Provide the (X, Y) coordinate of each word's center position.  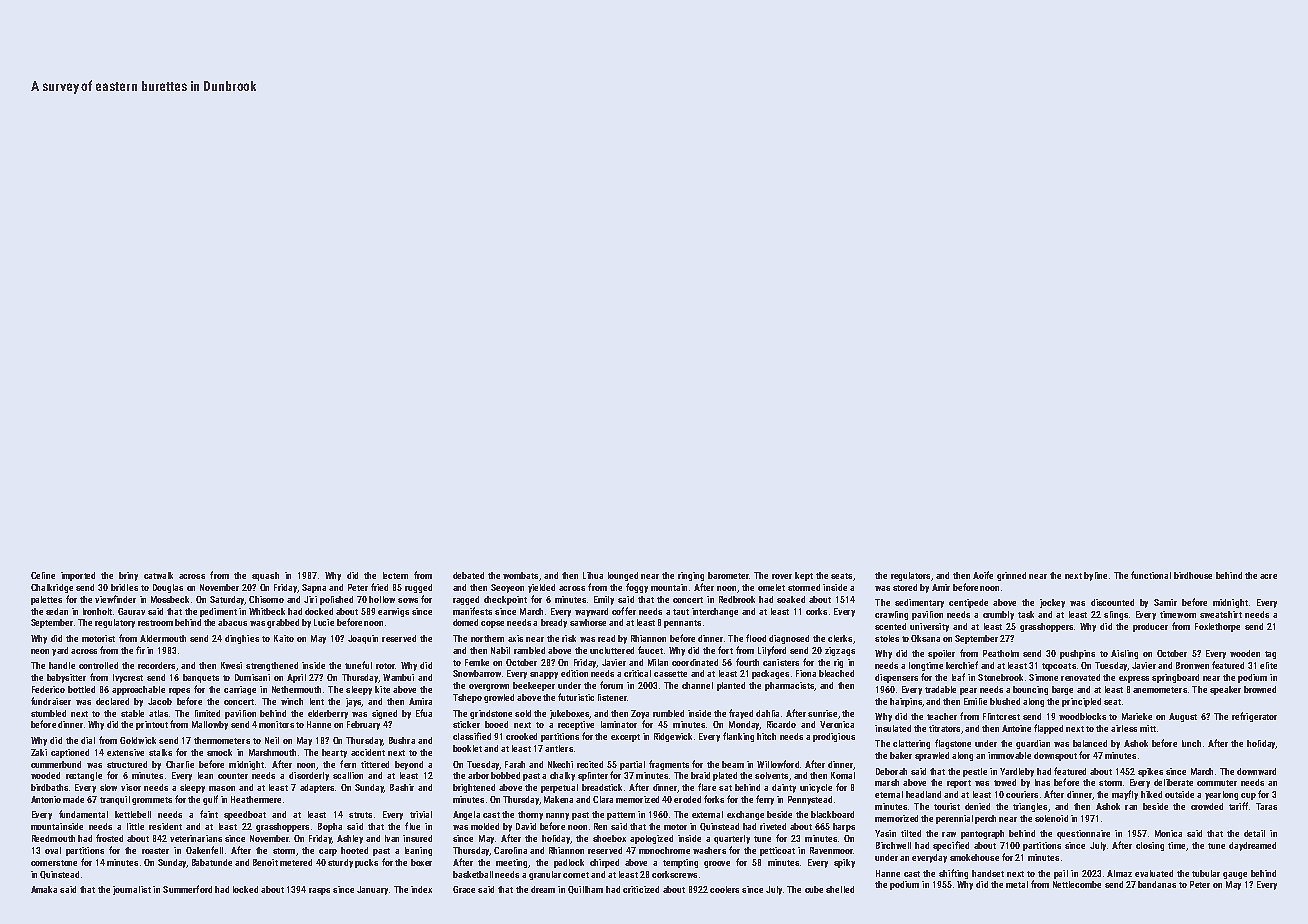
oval (53, 850)
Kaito (284, 638)
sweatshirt (1221, 614)
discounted (1112, 602)
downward (1256, 771)
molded (485, 826)
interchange (715, 612)
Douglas (168, 588)
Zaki (39, 752)
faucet (650, 650)
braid (700, 775)
